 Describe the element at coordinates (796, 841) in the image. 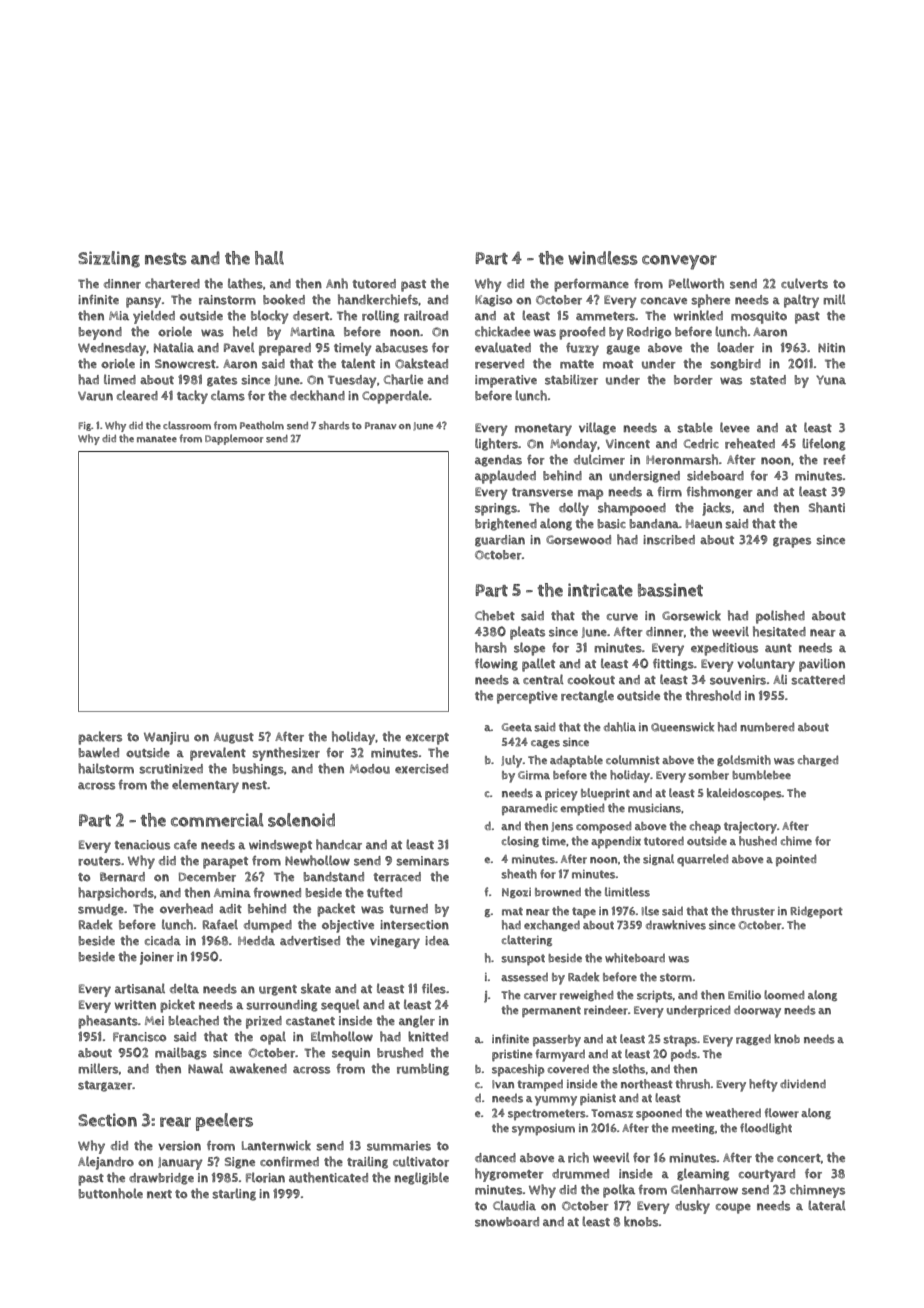

I see `chime` at that location.
